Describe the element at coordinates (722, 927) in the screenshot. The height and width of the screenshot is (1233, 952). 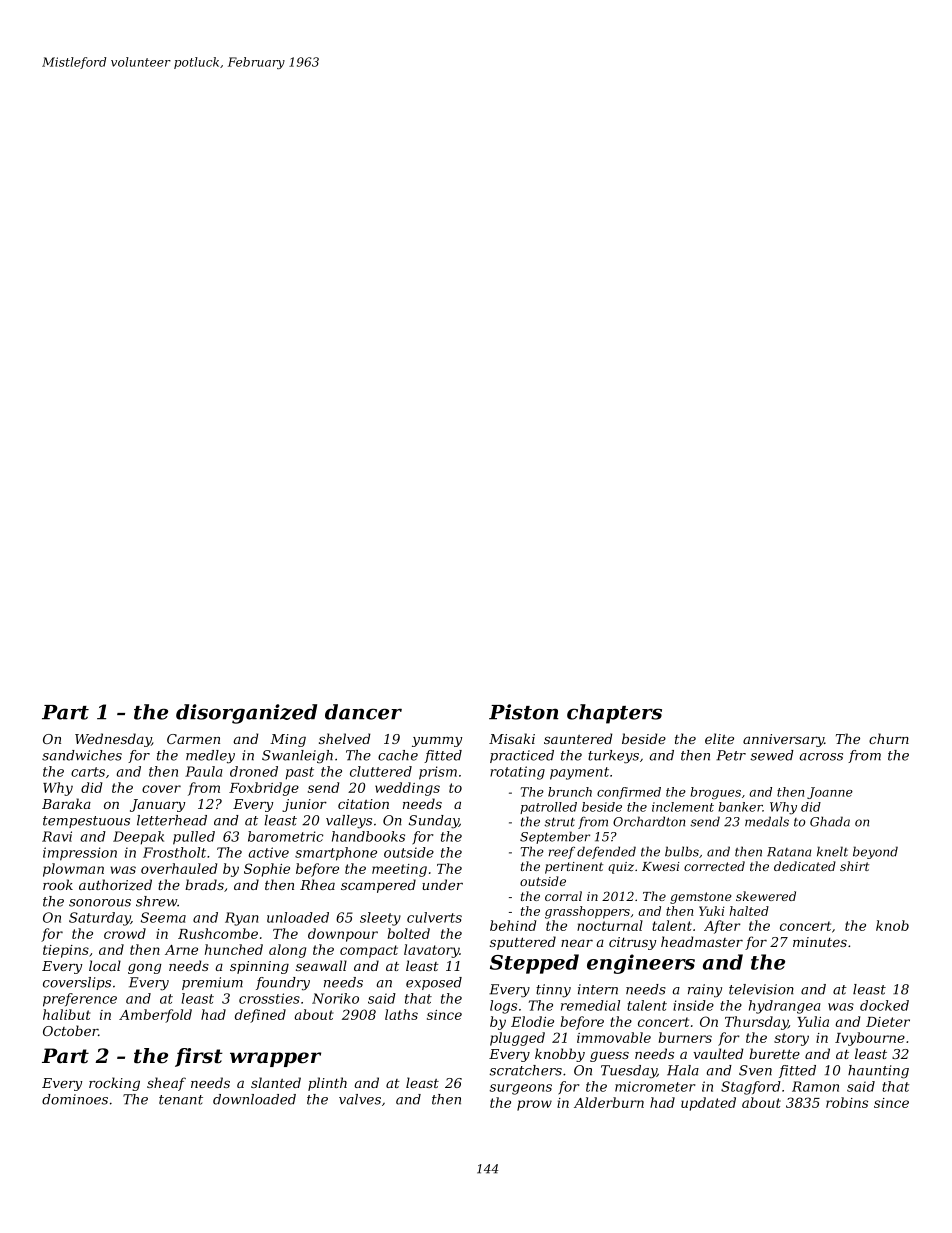
I see `After` at that location.
